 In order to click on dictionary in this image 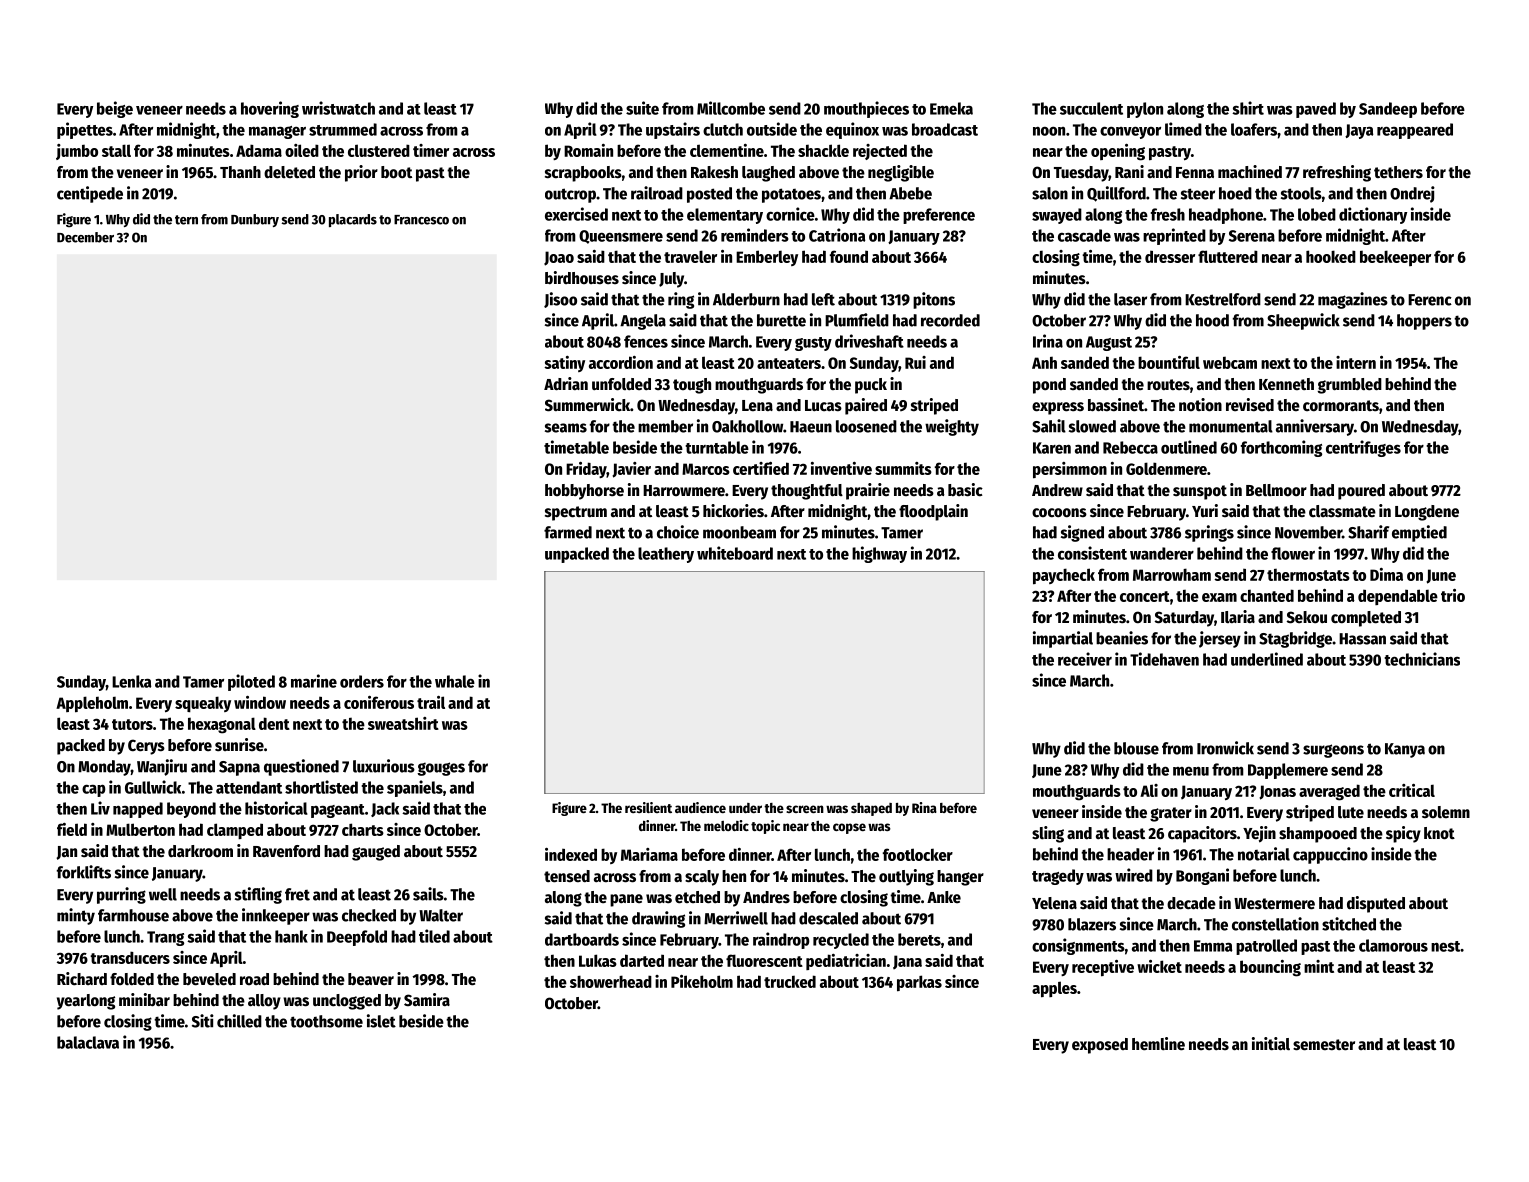, I will do `click(1373, 215)`.
